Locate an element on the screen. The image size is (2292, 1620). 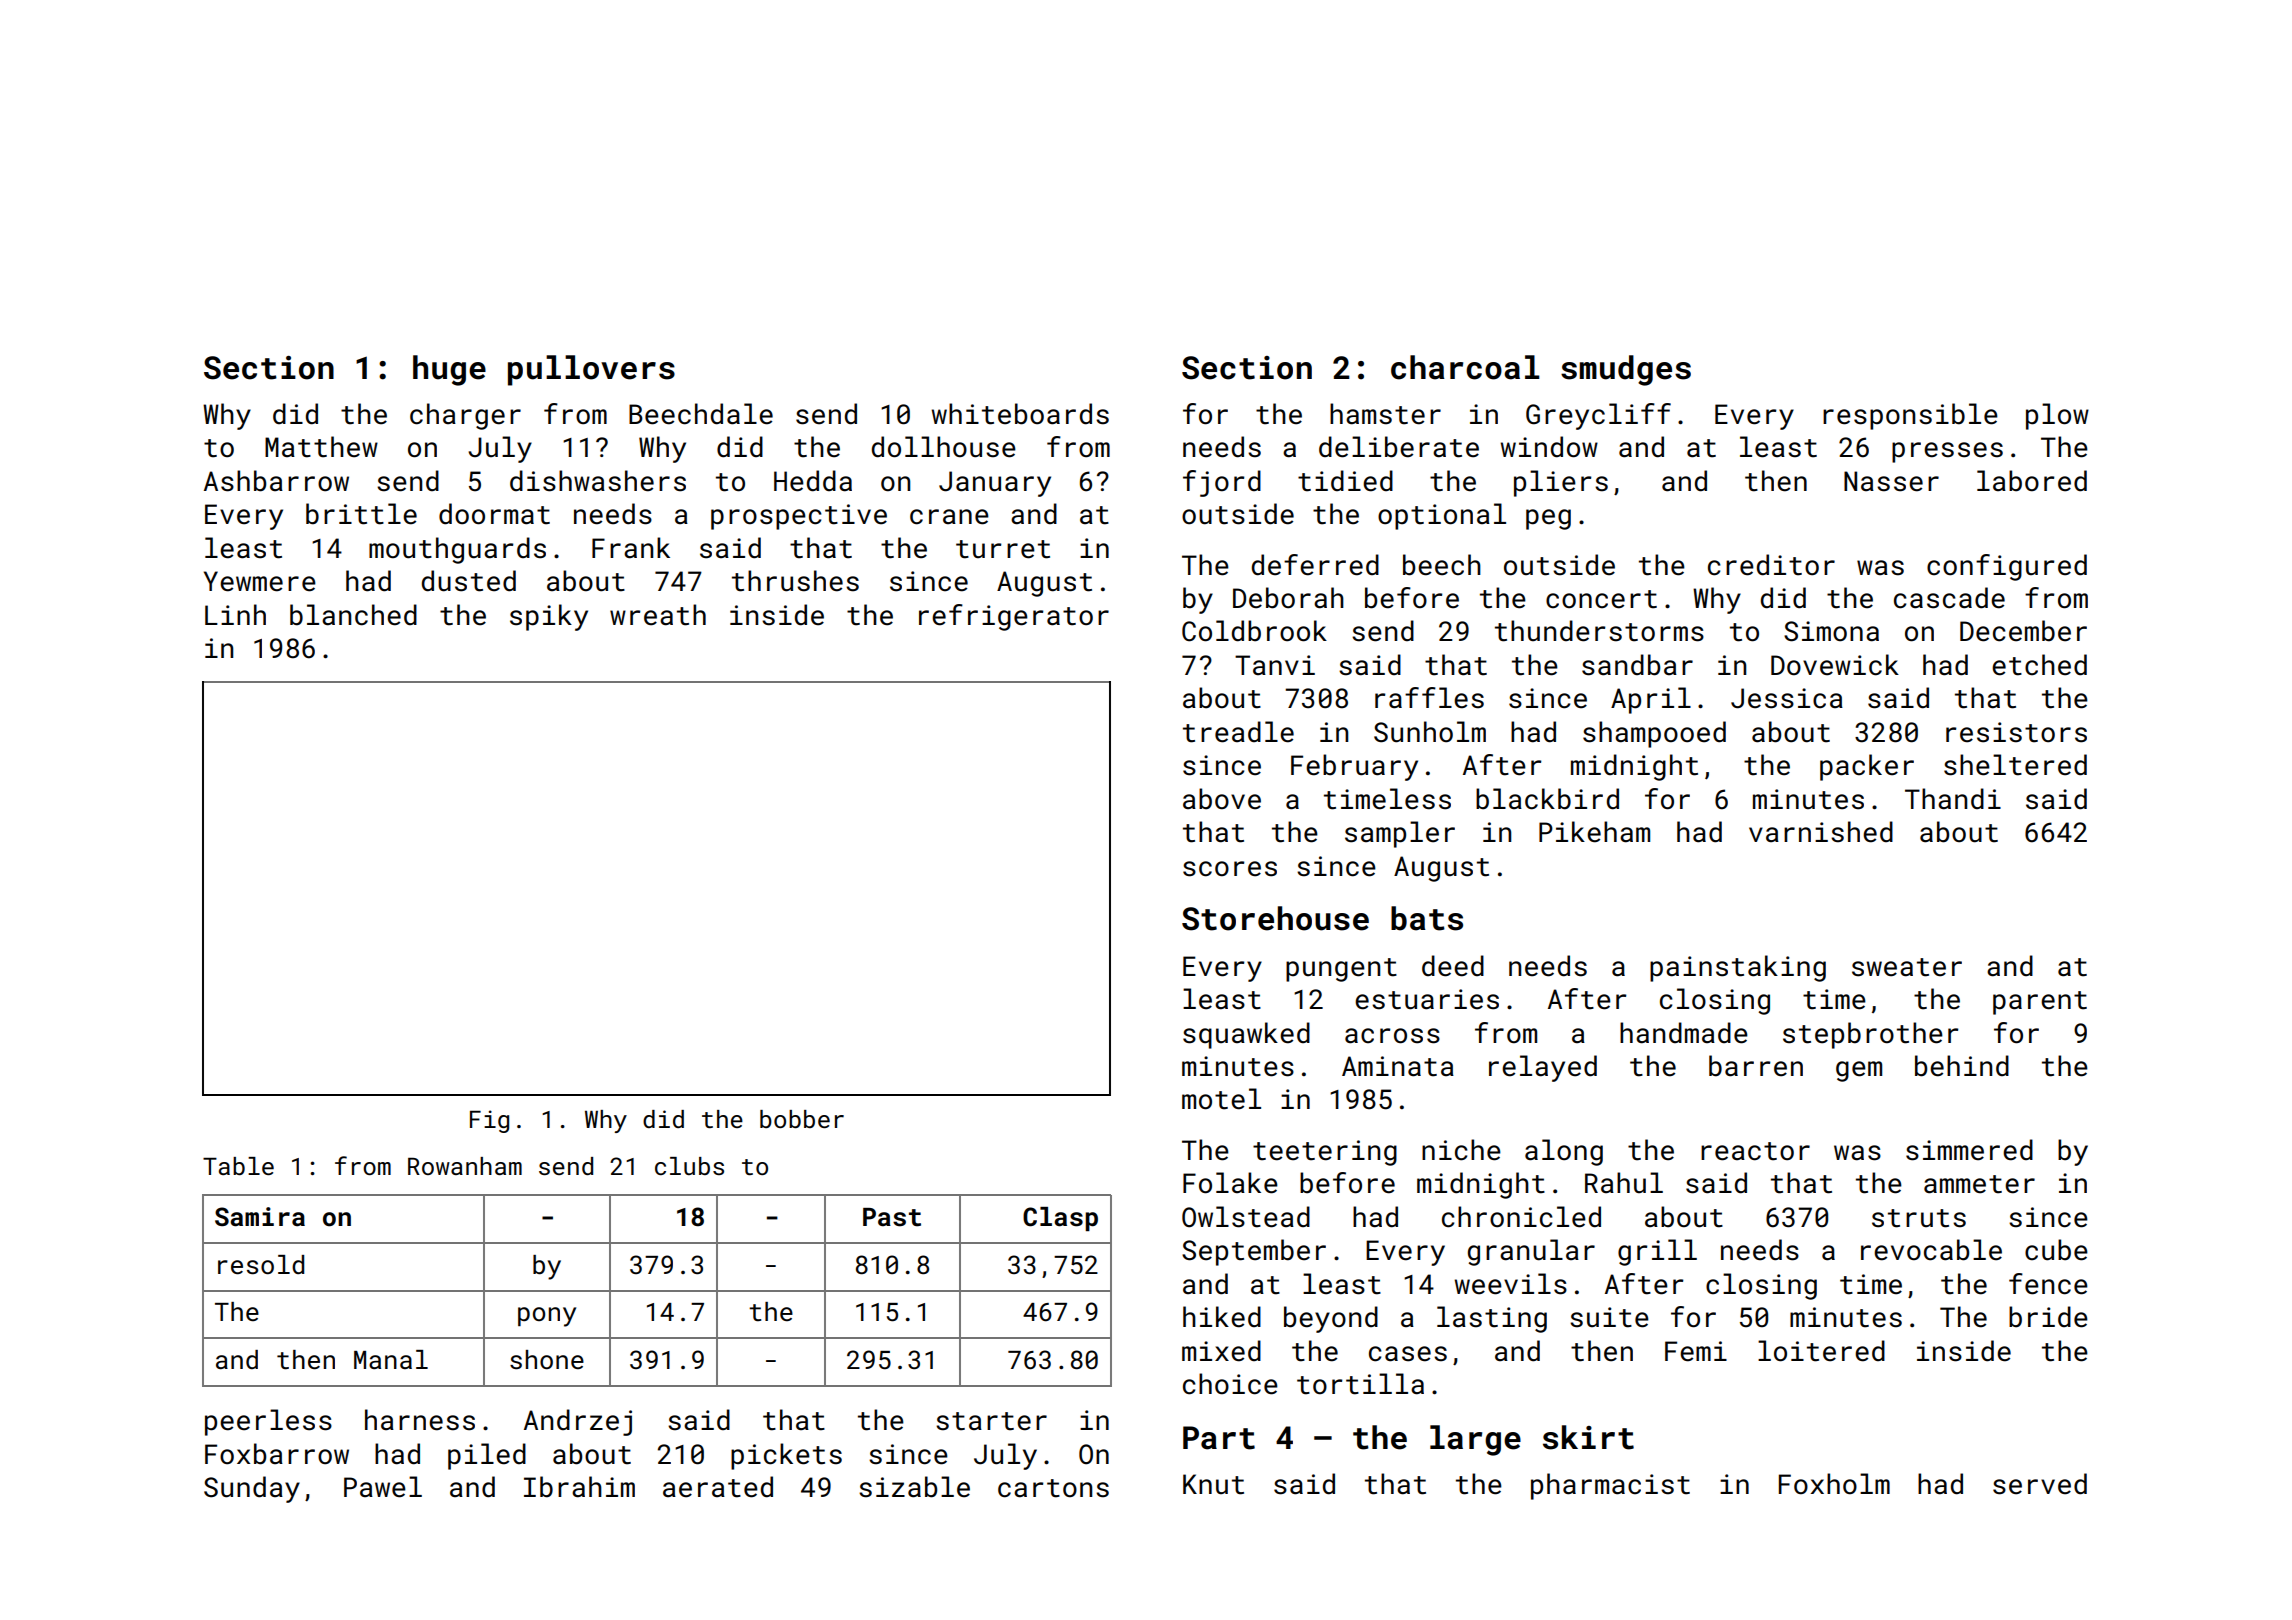
Folake is located at coordinates (1230, 1183).
